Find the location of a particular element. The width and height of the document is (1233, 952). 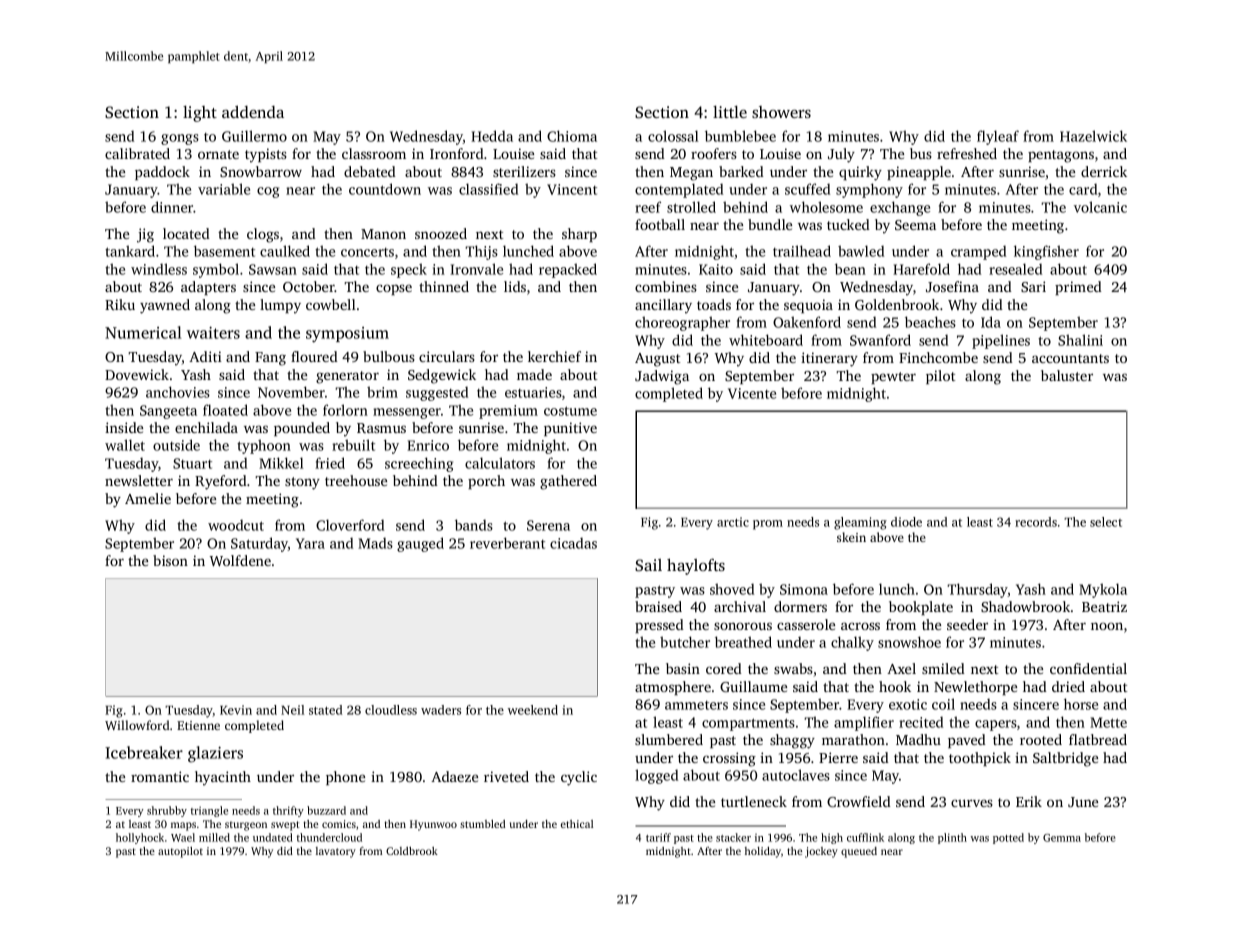

holiday is located at coordinates (763, 852).
